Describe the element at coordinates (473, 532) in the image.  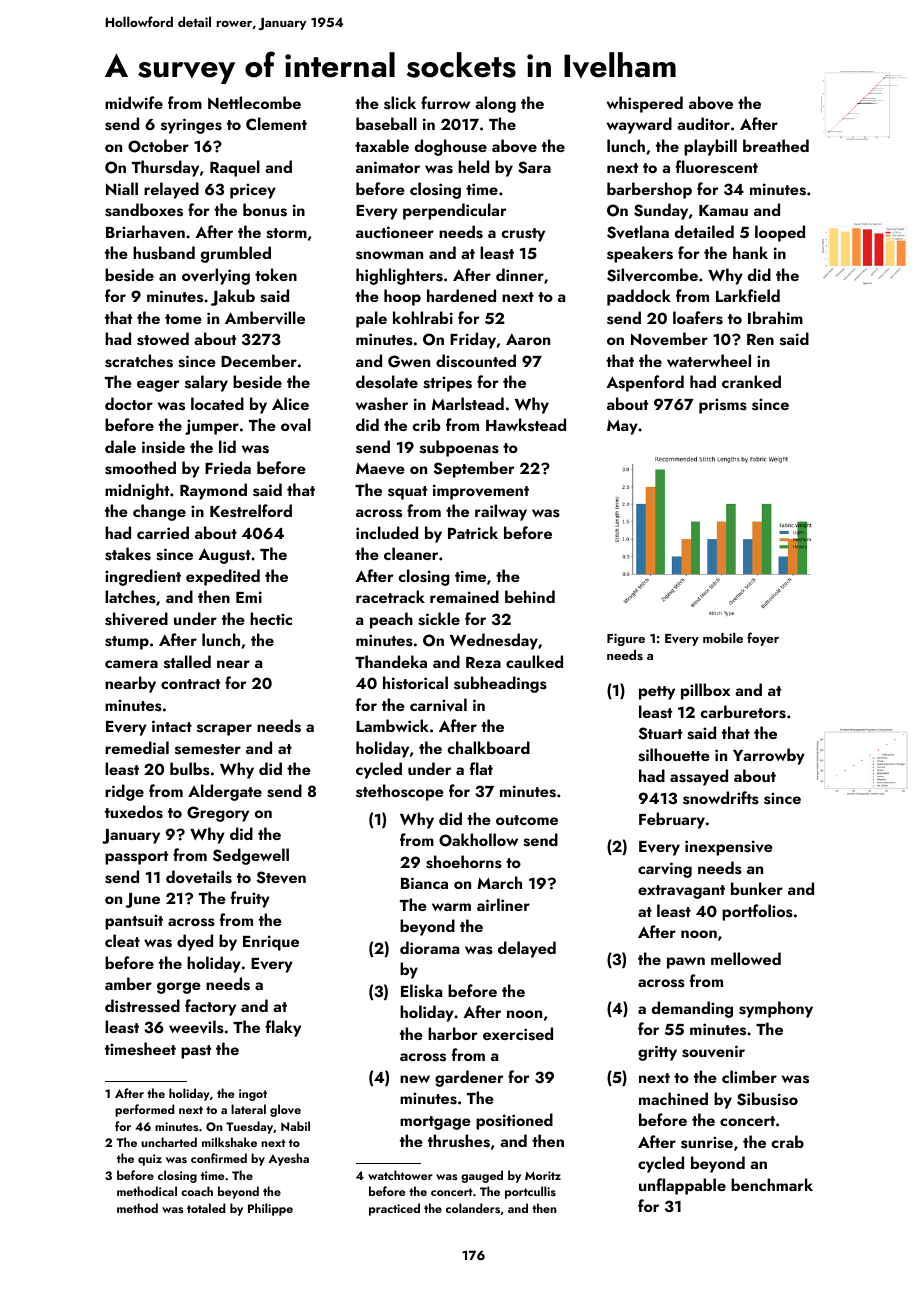
I see `Patrick` at that location.
